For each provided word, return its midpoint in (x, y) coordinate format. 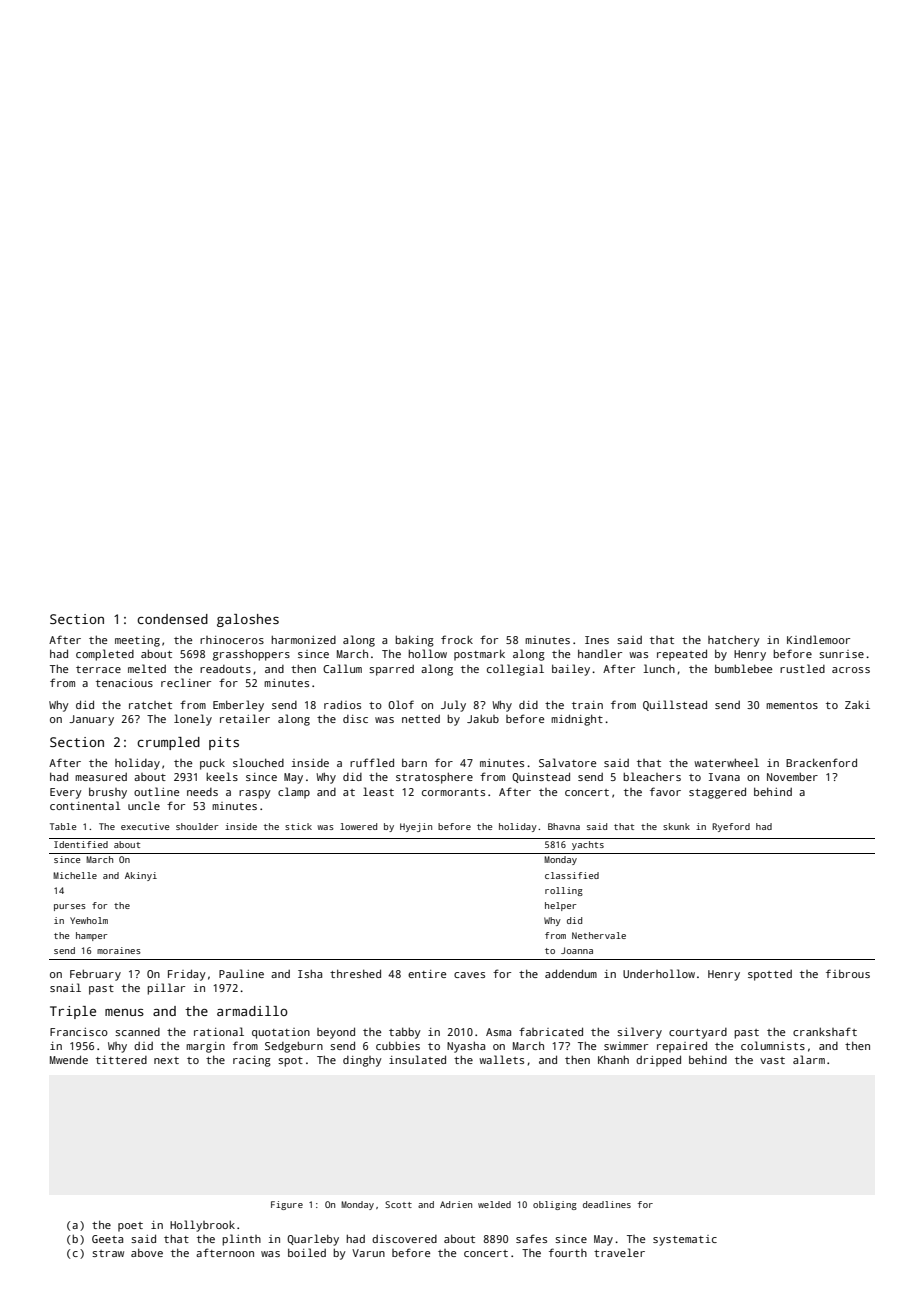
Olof (401, 704)
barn (414, 762)
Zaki (857, 705)
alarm (809, 1059)
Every (66, 793)
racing (252, 1061)
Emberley (238, 706)
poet (130, 1227)
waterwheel (726, 762)
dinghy (362, 1061)
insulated (417, 1059)
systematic (685, 1240)
